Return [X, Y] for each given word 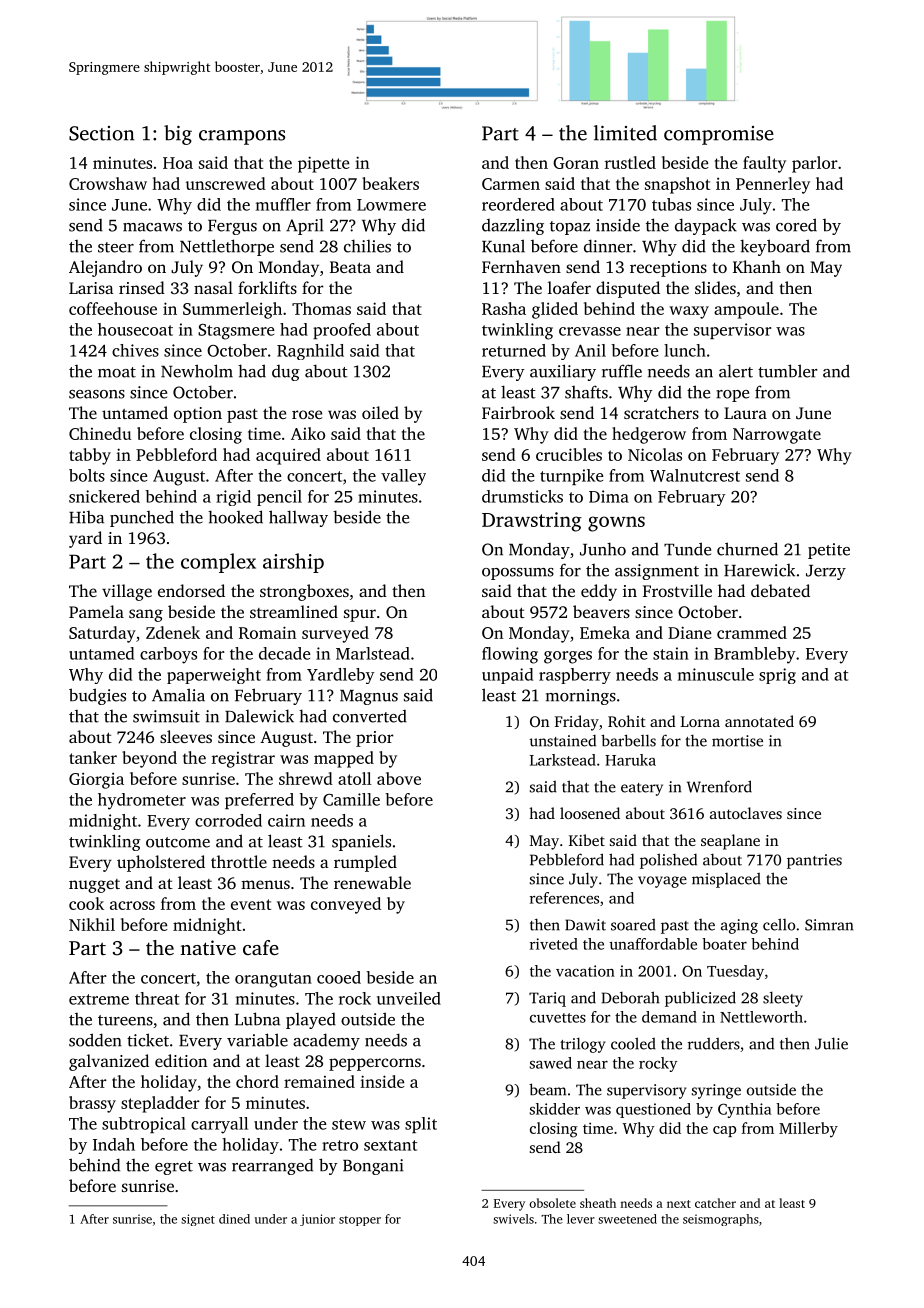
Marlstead [373, 653]
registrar [243, 760]
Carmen [511, 184]
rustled [630, 162]
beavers [601, 611]
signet [198, 1220]
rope [732, 396]
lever [581, 1219]
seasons [97, 394]
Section [102, 133]
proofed [342, 331]
